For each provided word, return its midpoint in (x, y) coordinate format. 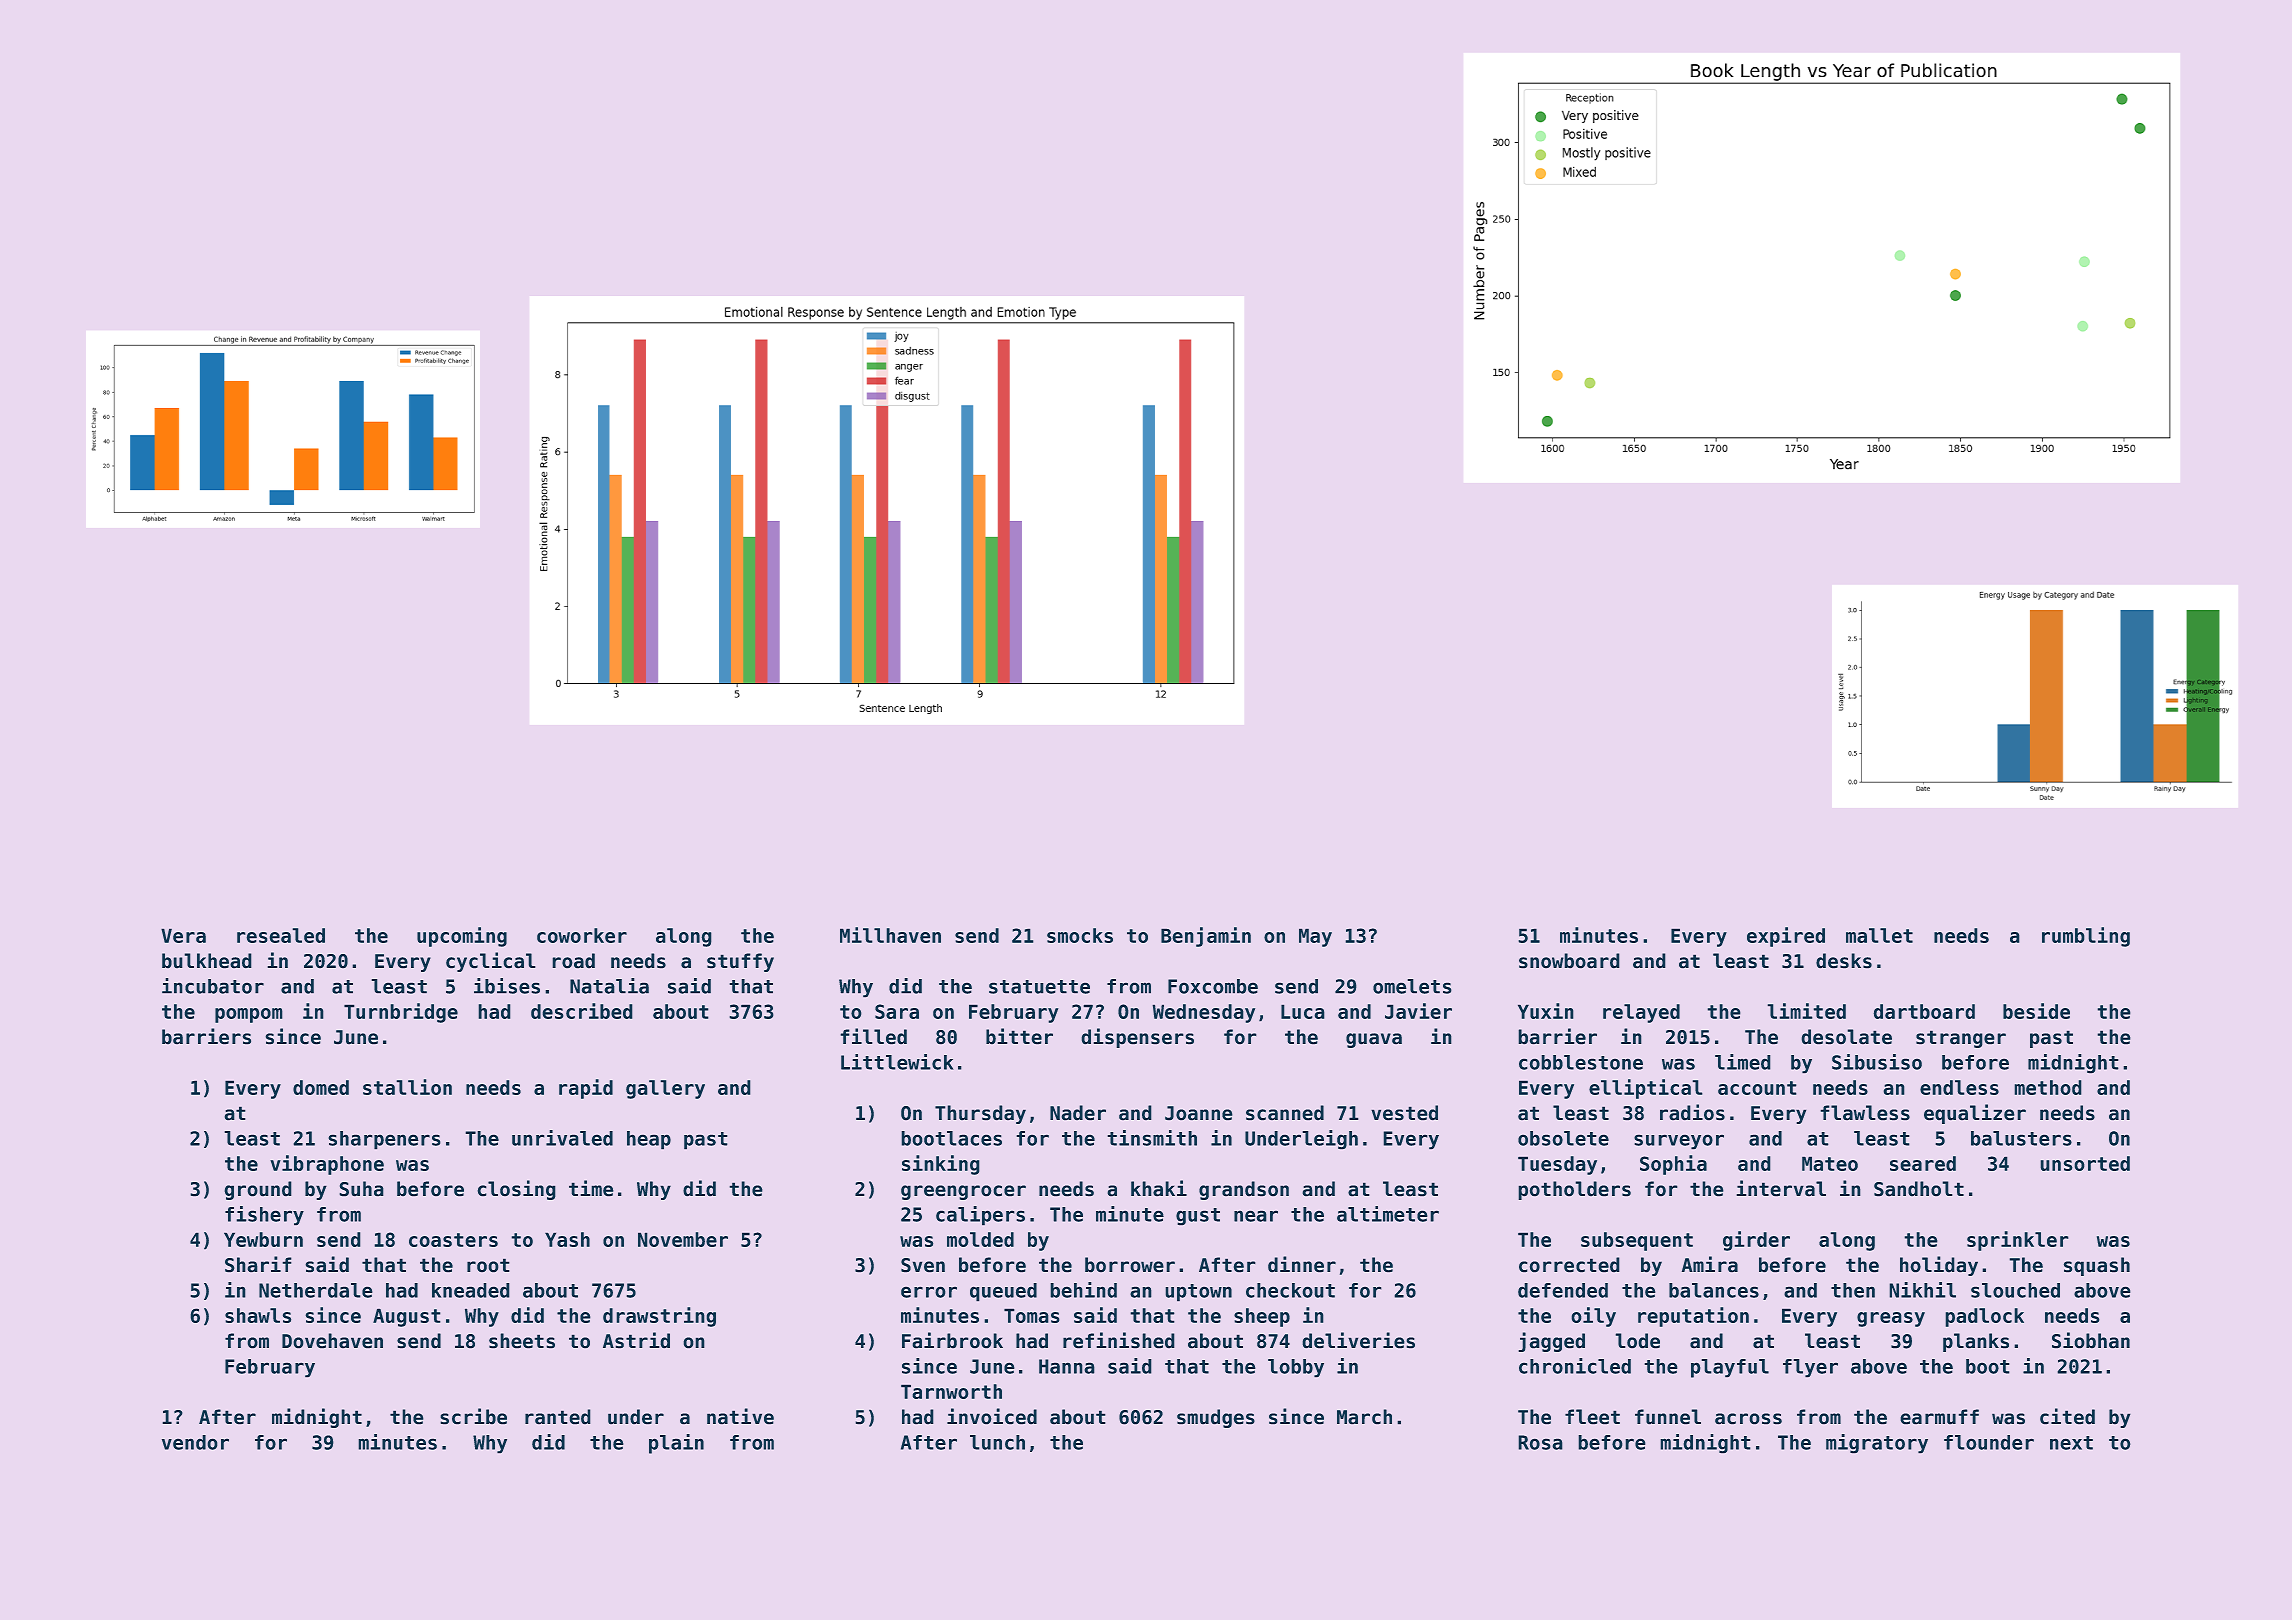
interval (1781, 1188)
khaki (1159, 1188)
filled (874, 1036)
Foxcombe (1213, 986)
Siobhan (2091, 1340)
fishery (264, 1215)
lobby (1296, 1368)
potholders (1575, 1190)
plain (676, 1444)
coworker (582, 935)
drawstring (659, 1317)
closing (516, 1190)
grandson (1244, 1190)
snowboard (1569, 960)
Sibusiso (1877, 1062)
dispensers (1138, 1038)
